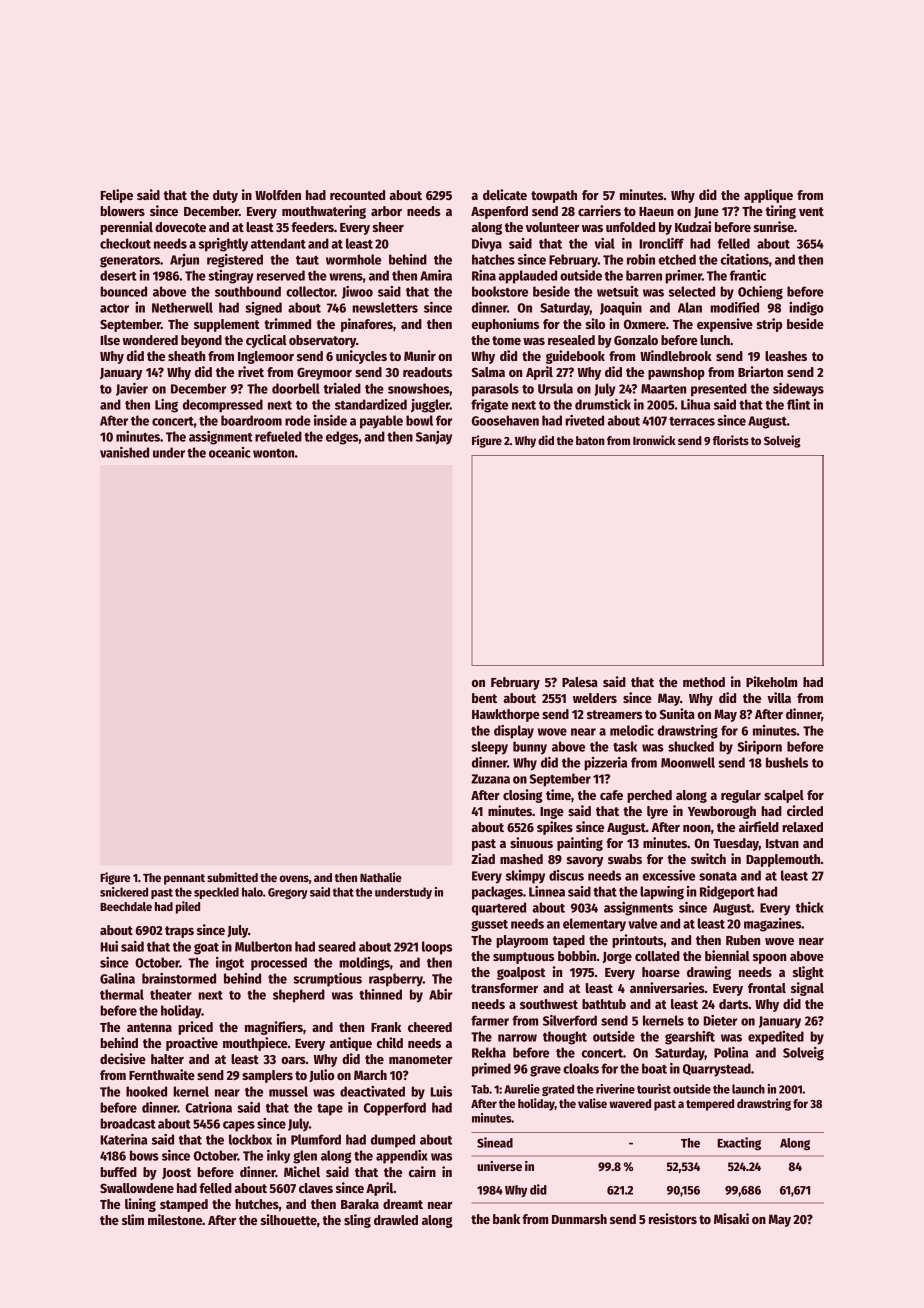  What do you see at coordinates (769, 959) in the screenshot?
I see `spoon` at bounding box center [769, 959].
